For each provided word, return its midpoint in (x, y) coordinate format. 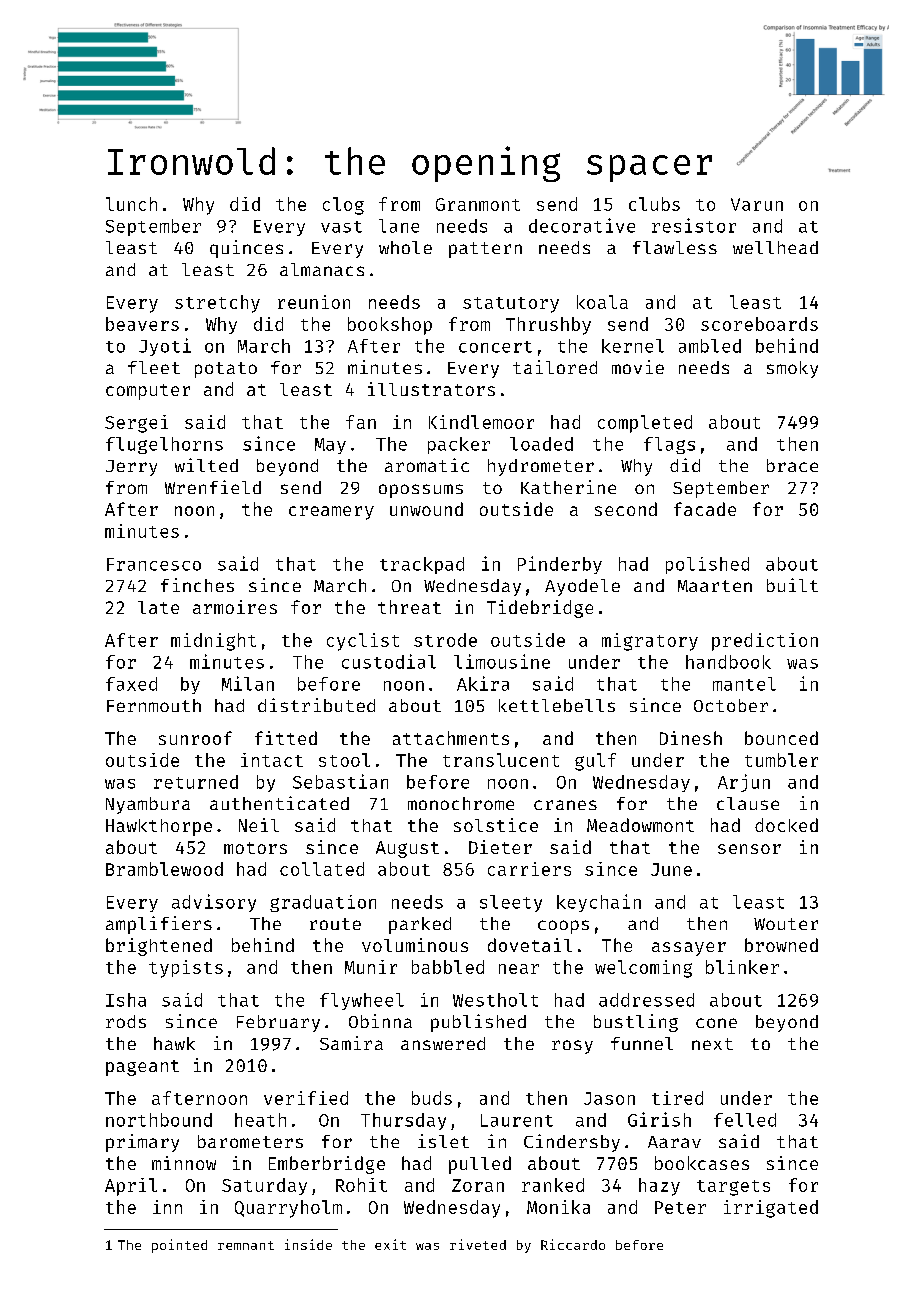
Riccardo (573, 1244)
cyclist (363, 642)
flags (669, 445)
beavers (142, 324)
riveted (478, 1244)
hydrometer (541, 467)
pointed (179, 1246)
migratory (650, 642)
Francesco (154, 564)
